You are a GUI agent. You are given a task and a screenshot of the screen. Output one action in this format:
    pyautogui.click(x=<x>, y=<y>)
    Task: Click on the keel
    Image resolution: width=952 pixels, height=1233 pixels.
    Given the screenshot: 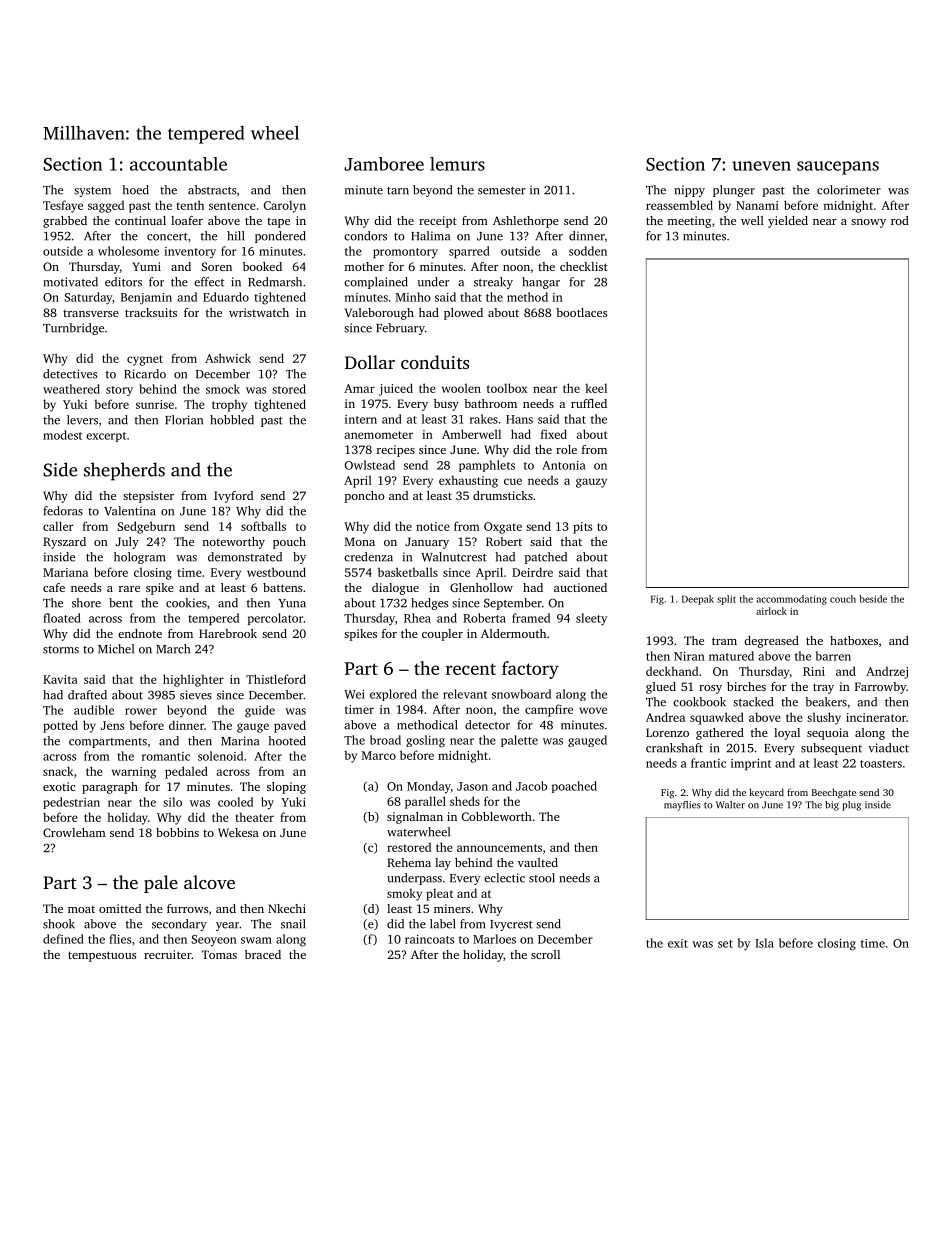 What is the action you would take?
    pyautogui.click(x=596, y=388)
